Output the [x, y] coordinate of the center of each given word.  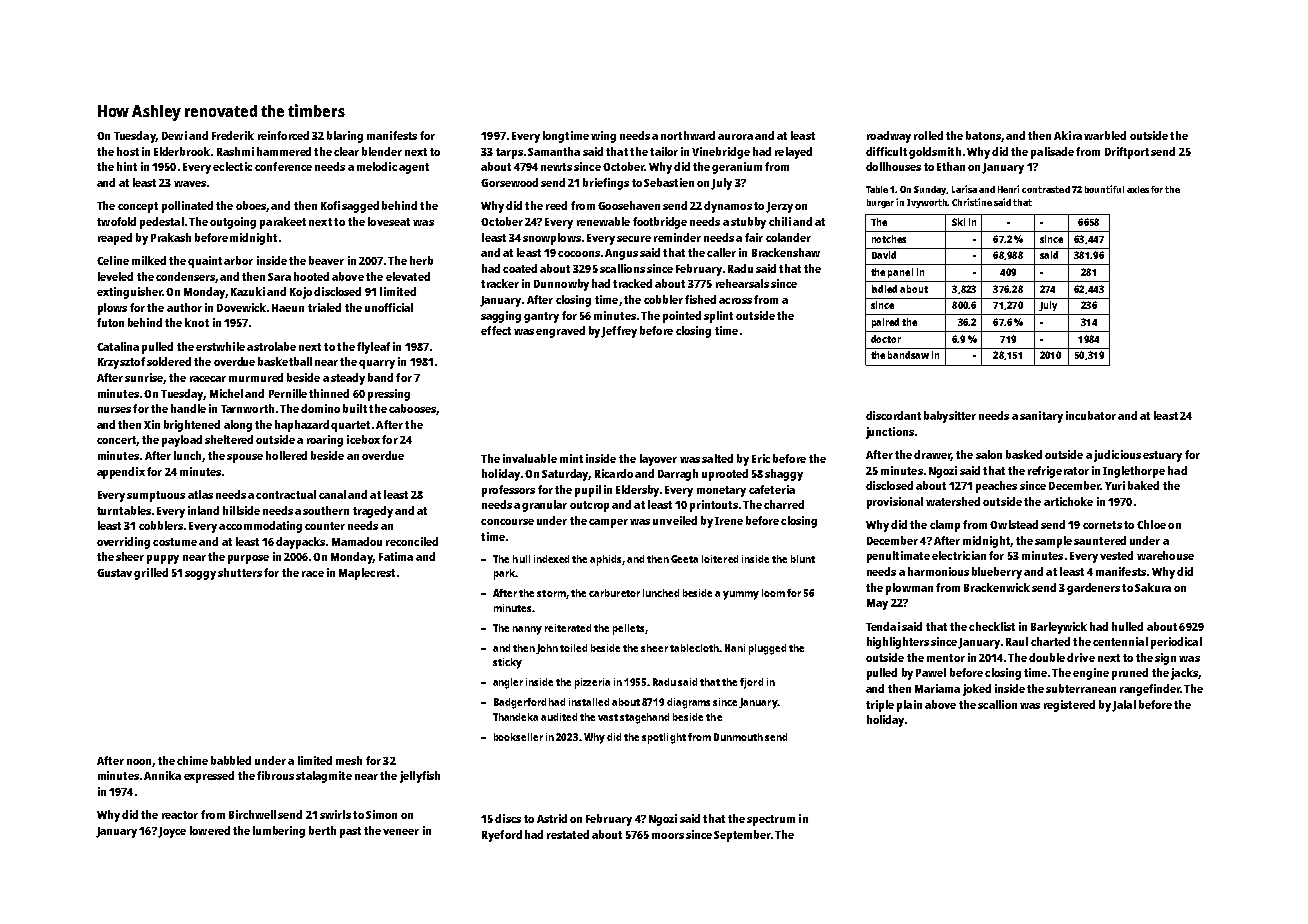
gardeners [1093, 589]
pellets [628, 629]
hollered [286, 455]
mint [571, 458]
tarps [509, 153]
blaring [345, 137]
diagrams [688, 703]
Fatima [396, 556]
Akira [1068, 135]
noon [139, 762]
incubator [1091, 415]
